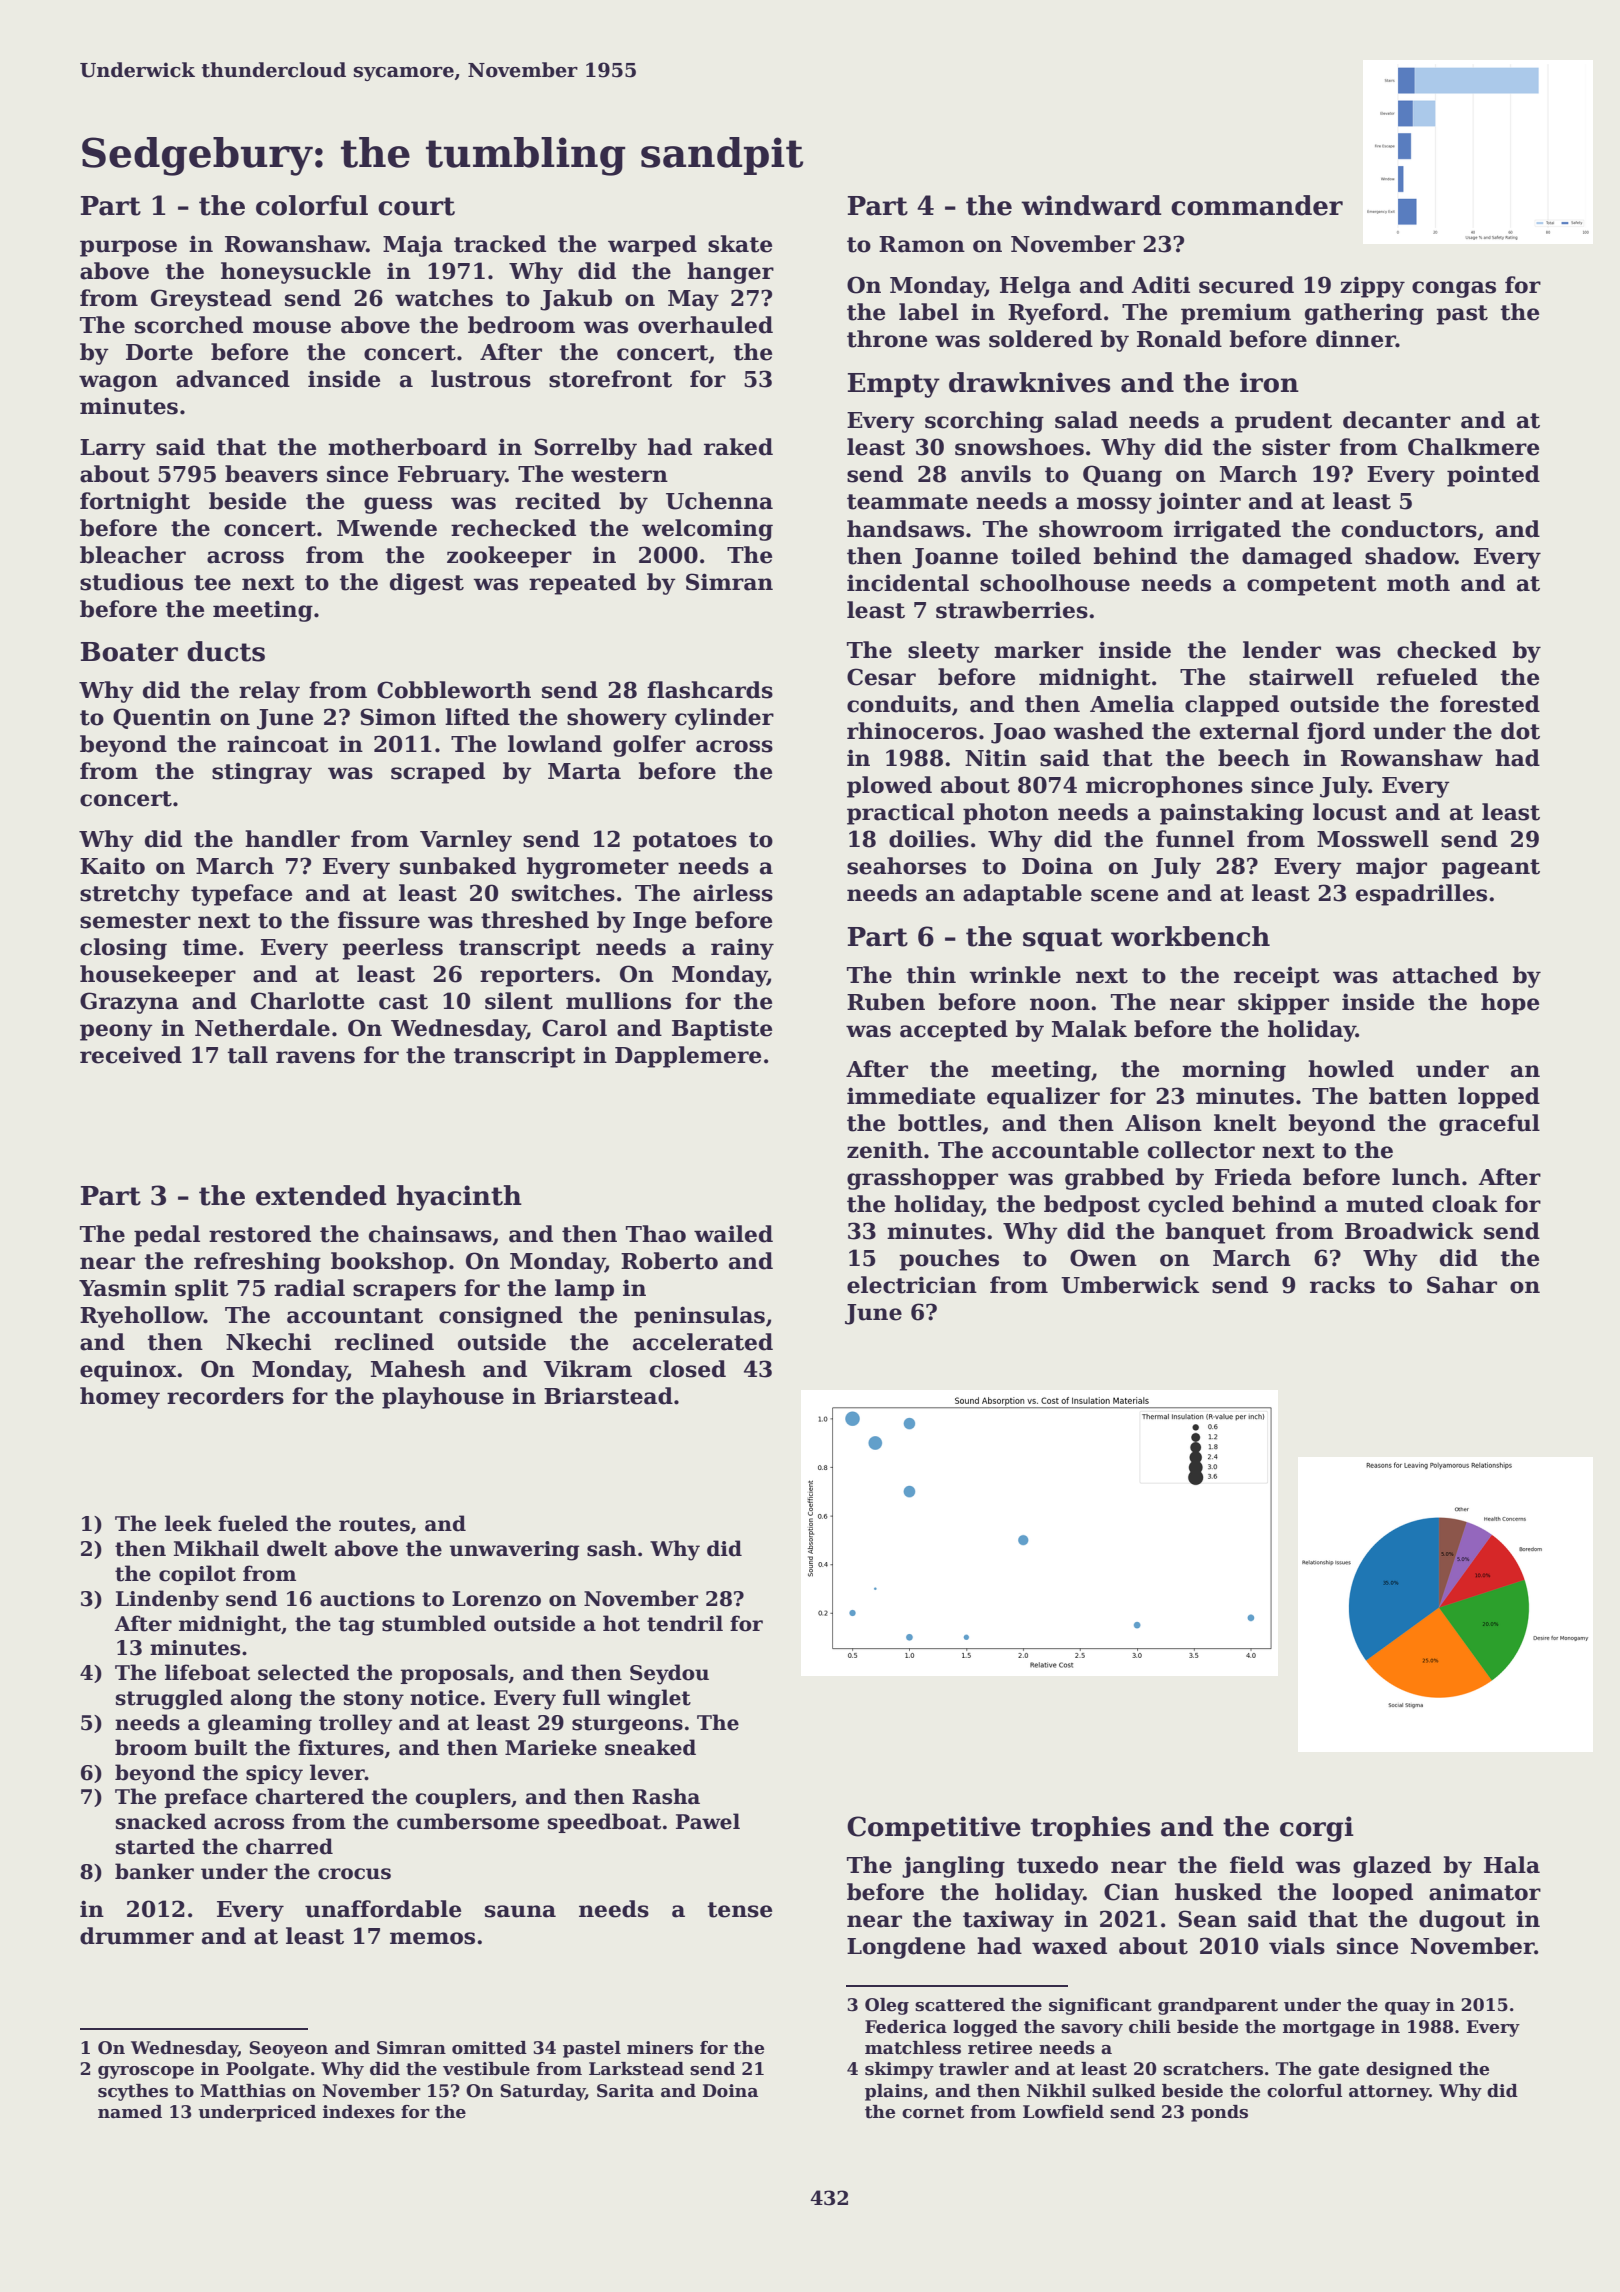  I want to click on congas, so click(1454, 289).
